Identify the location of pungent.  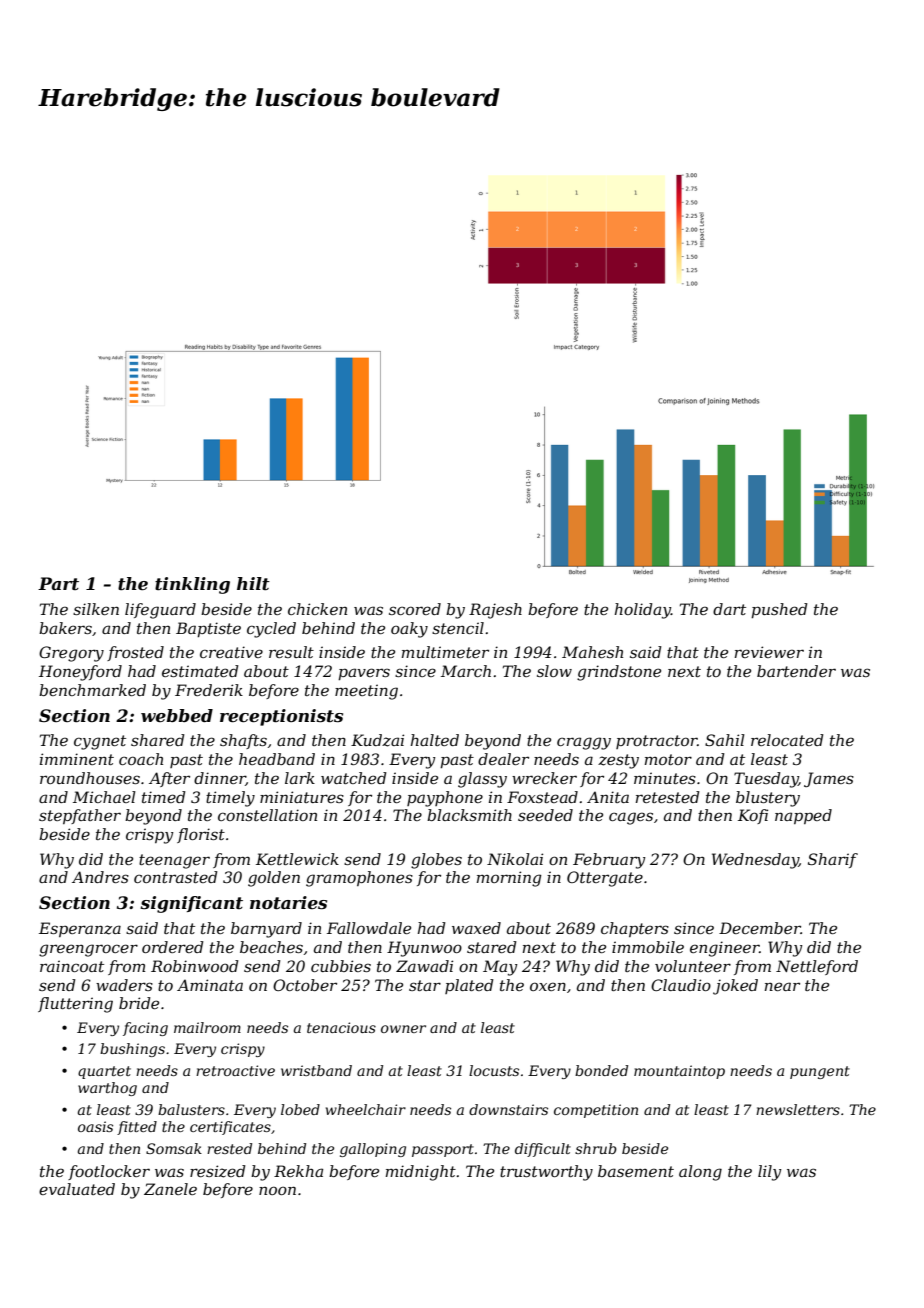
(820, 1072).
